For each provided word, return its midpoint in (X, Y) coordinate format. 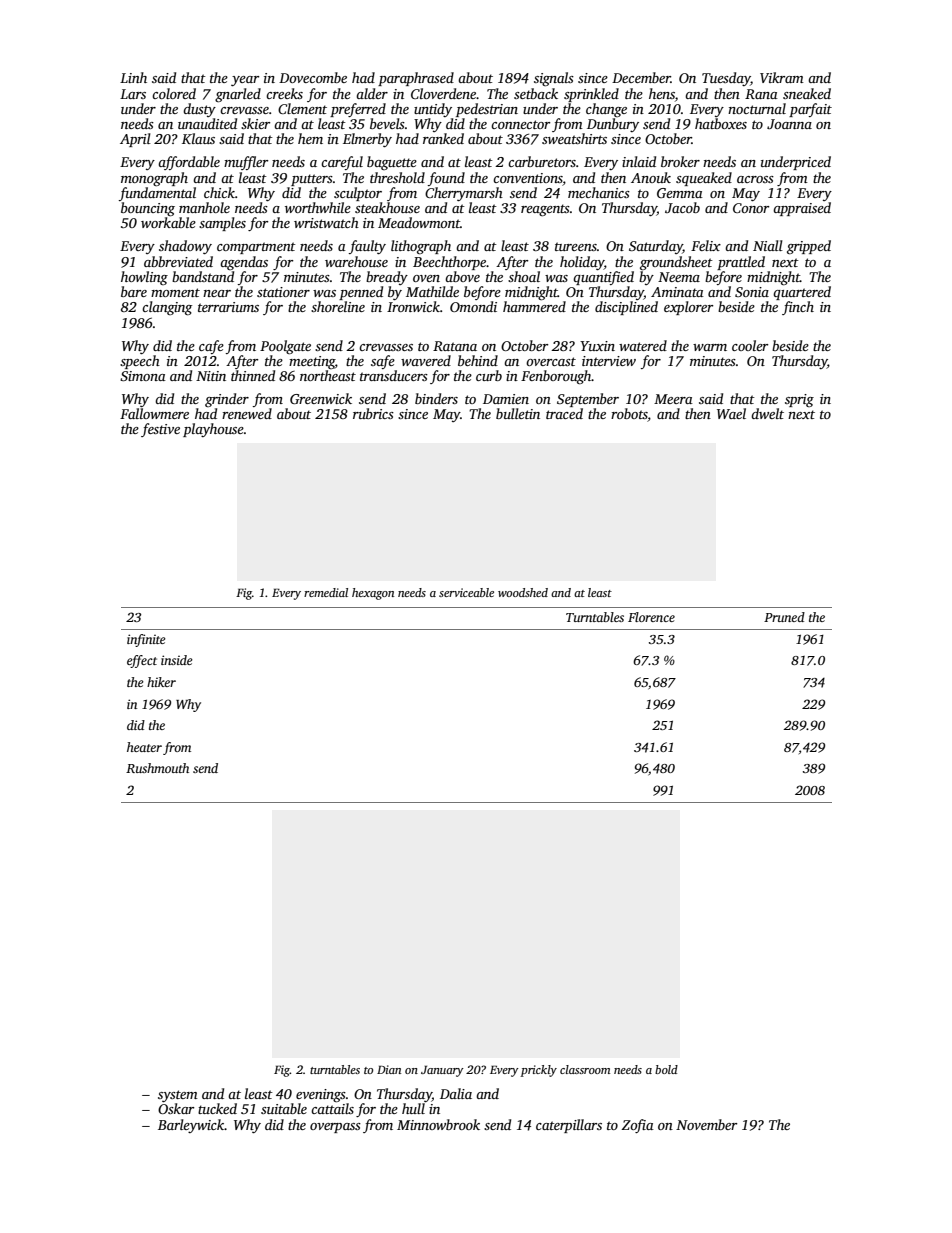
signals (554, 79)
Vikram (782, 77)
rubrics (373, 413)
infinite (146, 640)
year (245, 81)
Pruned (784, 617)
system (178, 1096)
